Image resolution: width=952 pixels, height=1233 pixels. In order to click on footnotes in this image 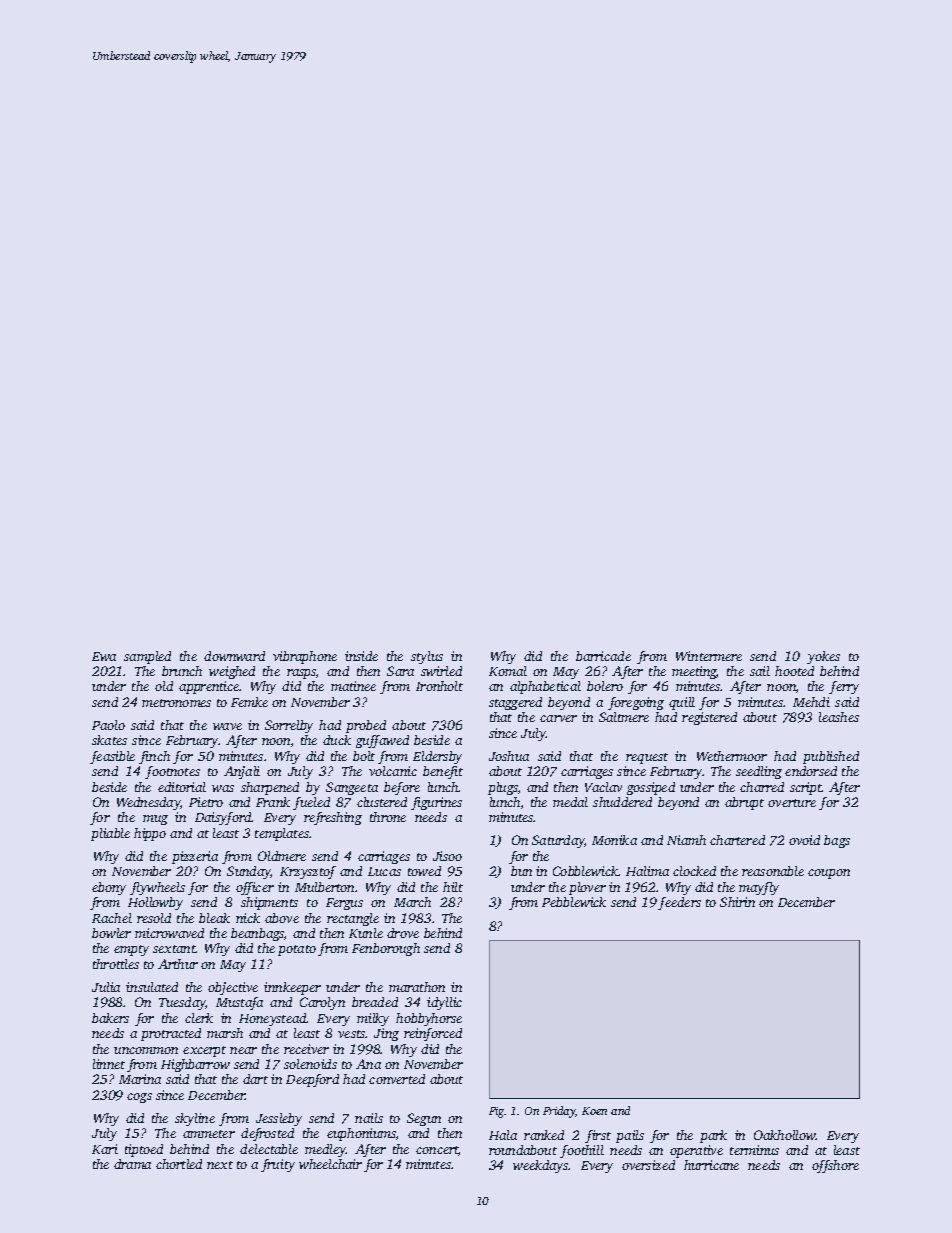, I will do `click(172, 772)`.
